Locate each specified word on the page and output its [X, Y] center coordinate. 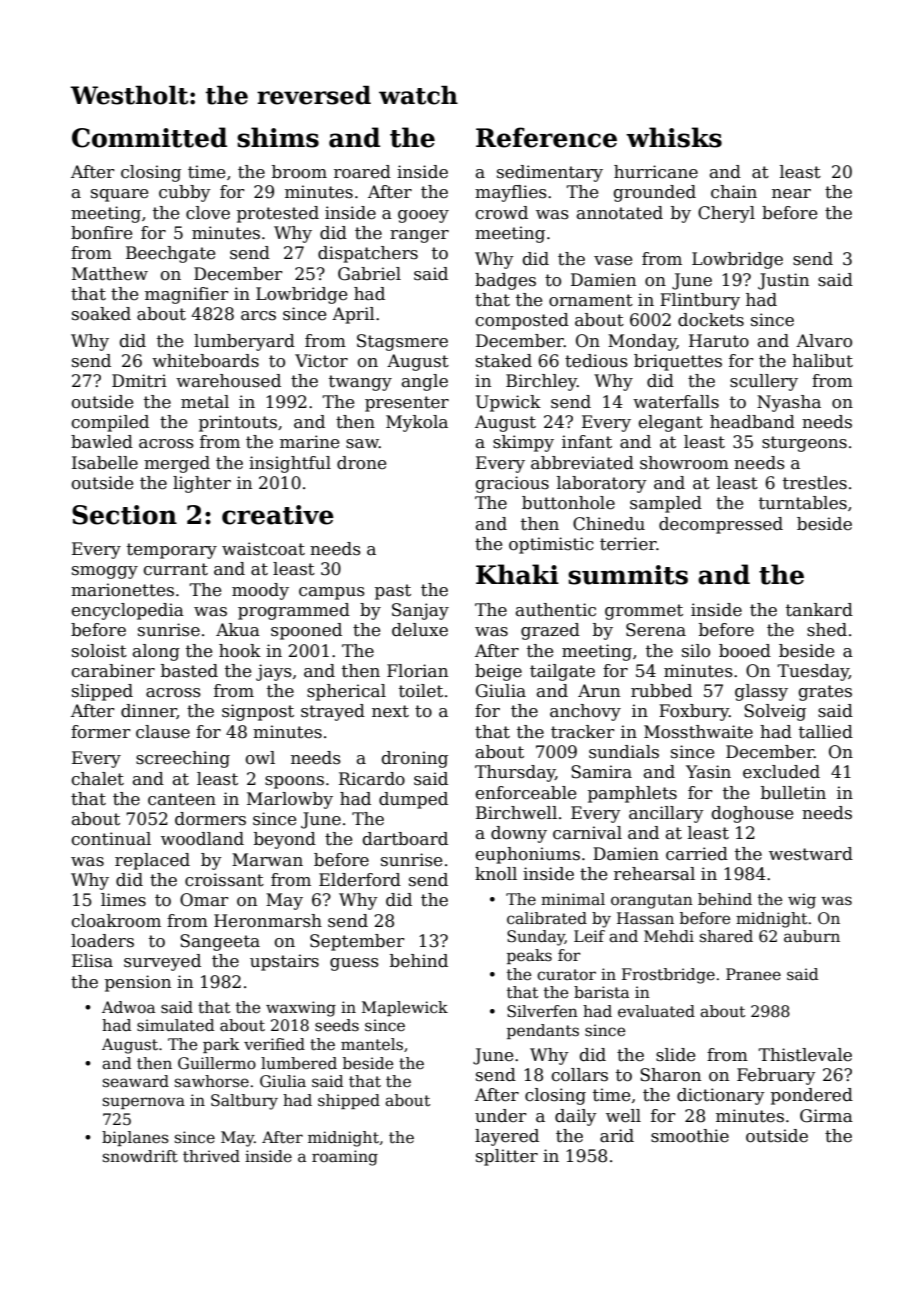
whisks [674, 137]
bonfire [101, 233]
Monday [642, 342]
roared [362, 172]
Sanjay [420, 611]
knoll [496, 874]
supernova [144, 1103]
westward [811, 854]
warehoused [228, 381]
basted [189, 671]
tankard [819, 610]
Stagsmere [402, 342]
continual [111, 839]
